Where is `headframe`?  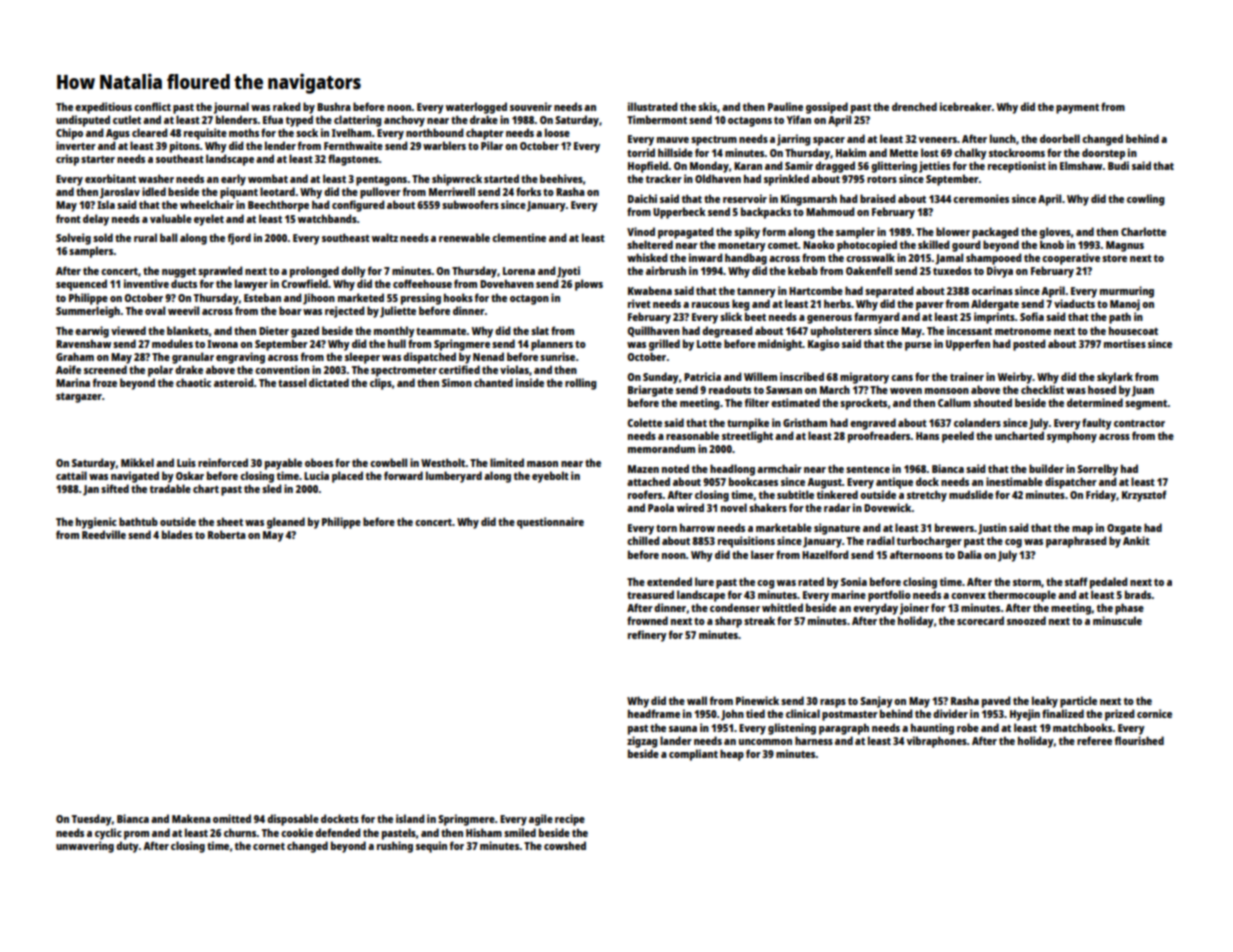 headframe is located at coordinates (654, 713).
